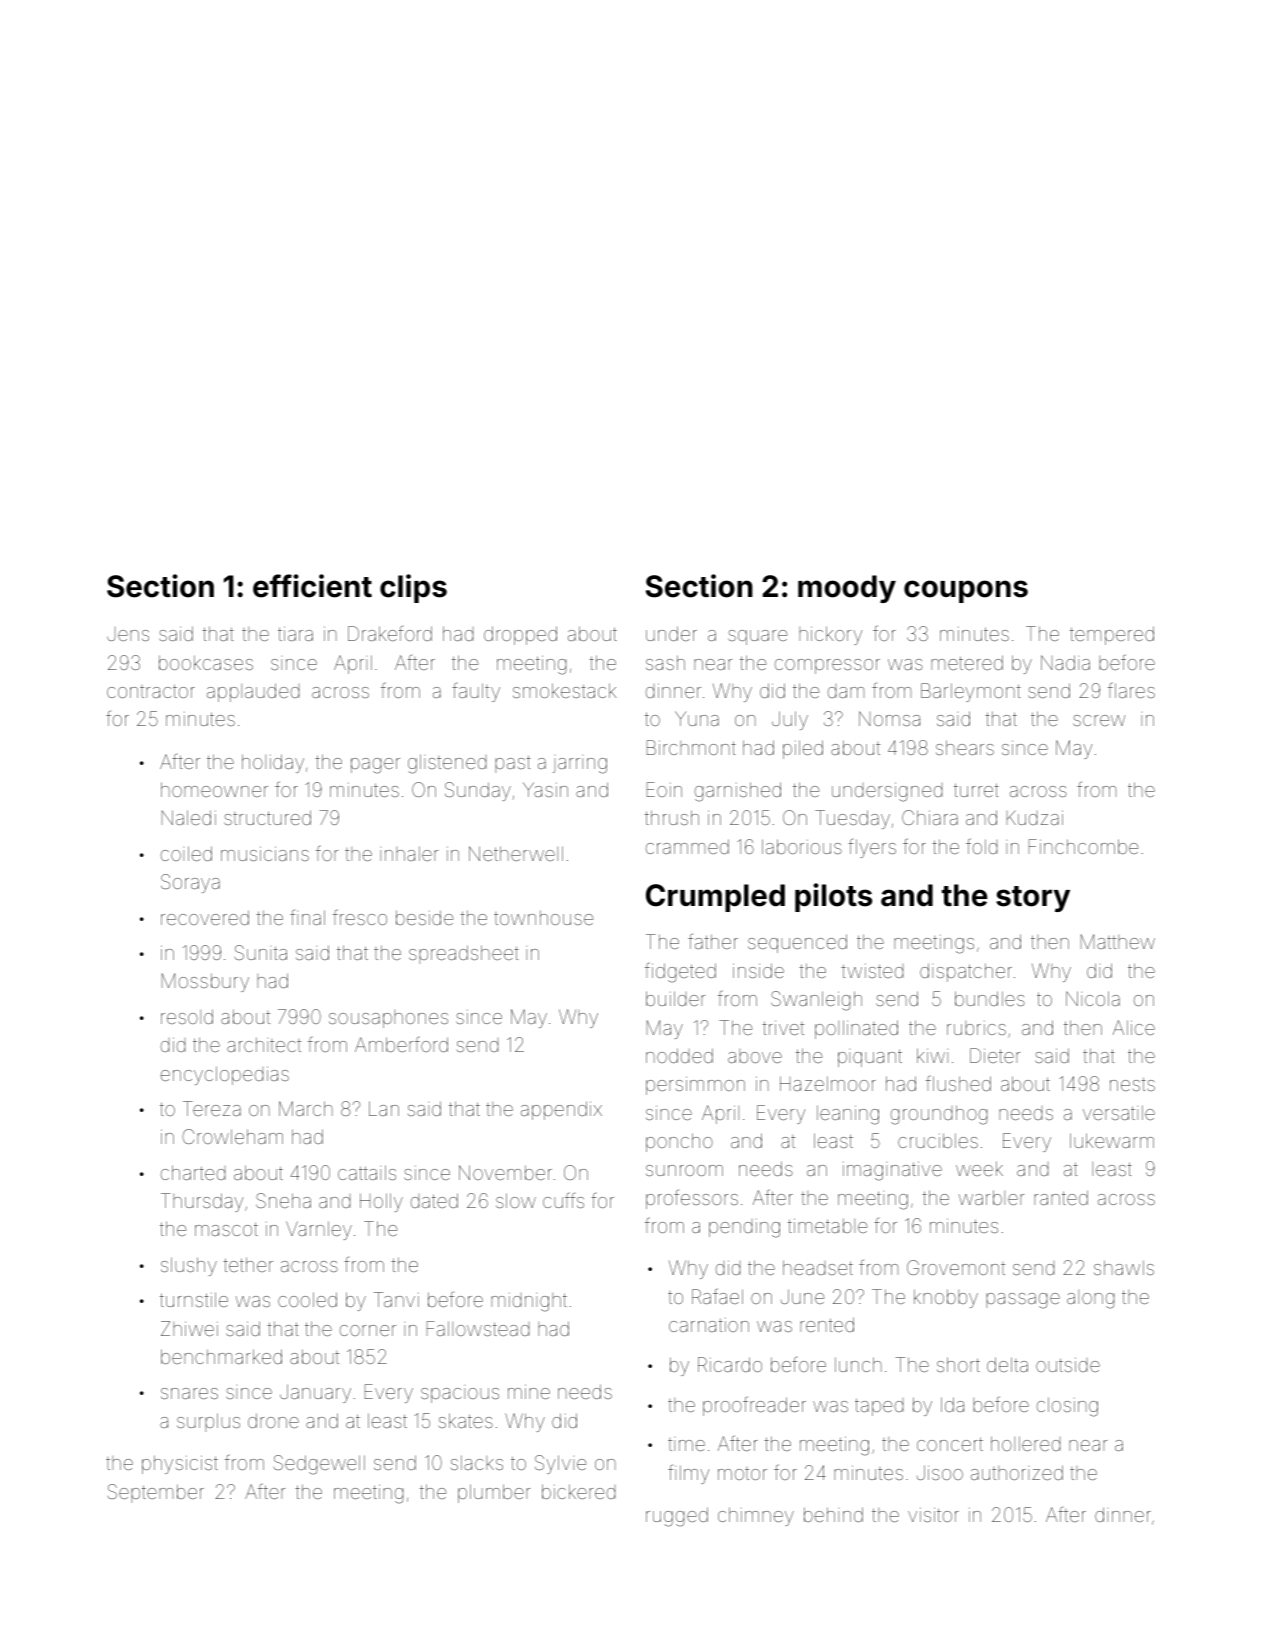 This screenshot has width=1262, height=1633. Describe the element at coordinates (1083, 846) in the screenshot. I see `Finchcombe` at that location.
